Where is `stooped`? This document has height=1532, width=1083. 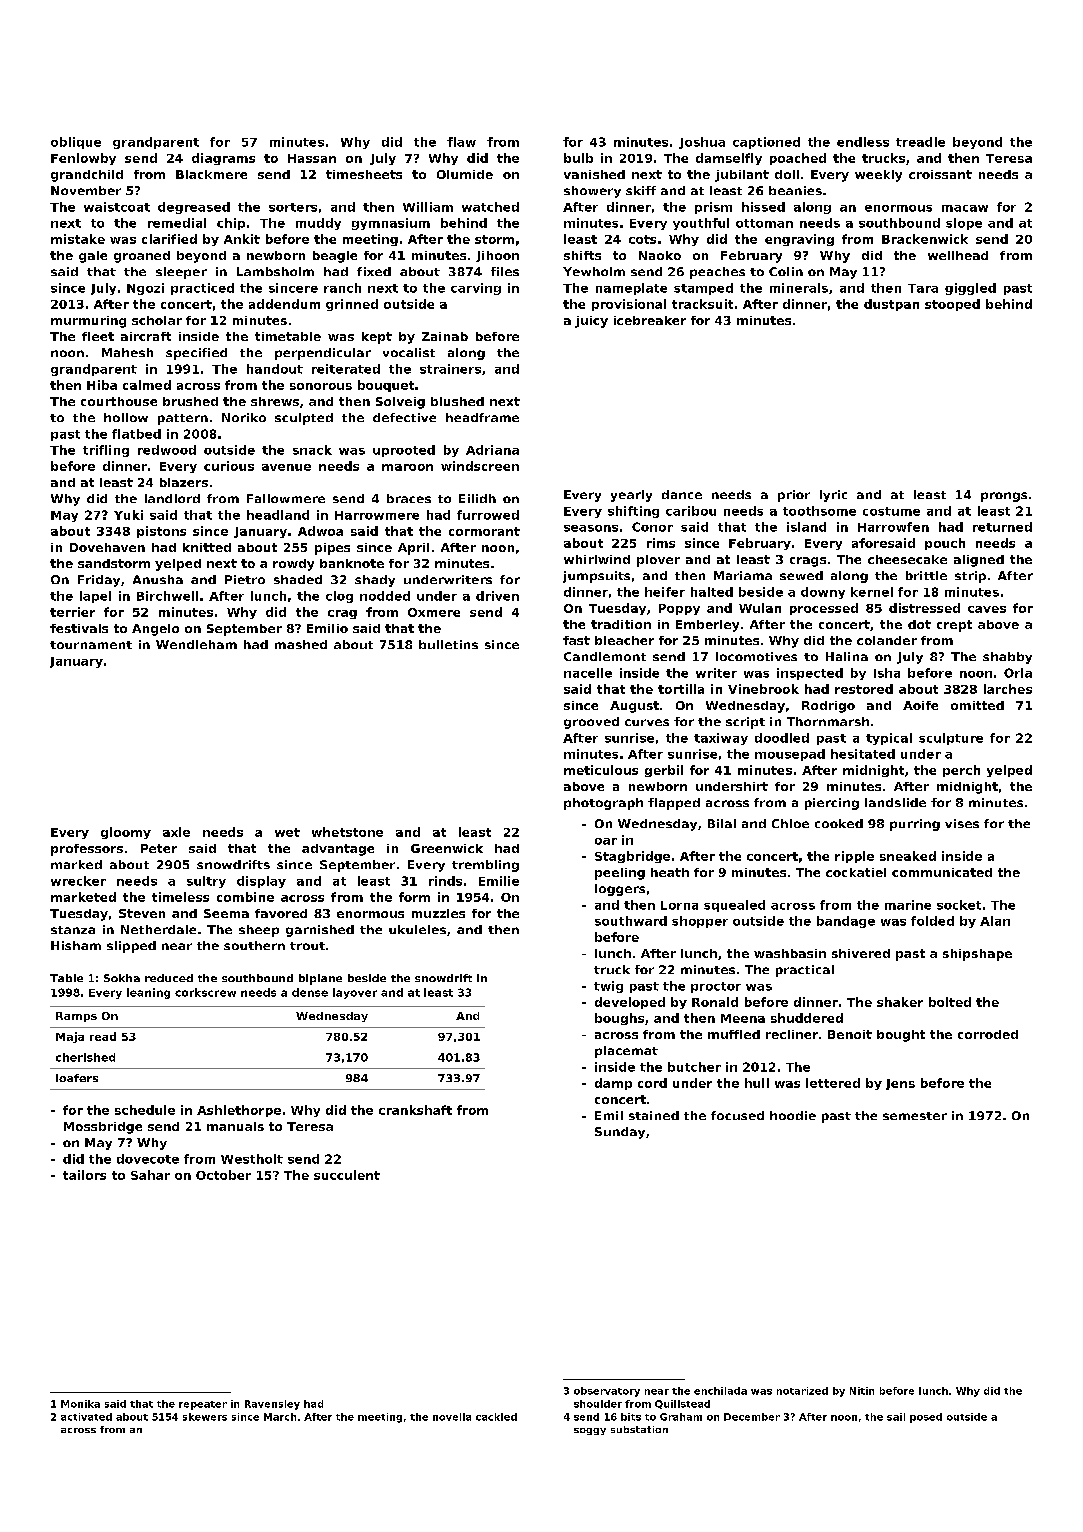 stooped is located at coordinates (952, 305).
